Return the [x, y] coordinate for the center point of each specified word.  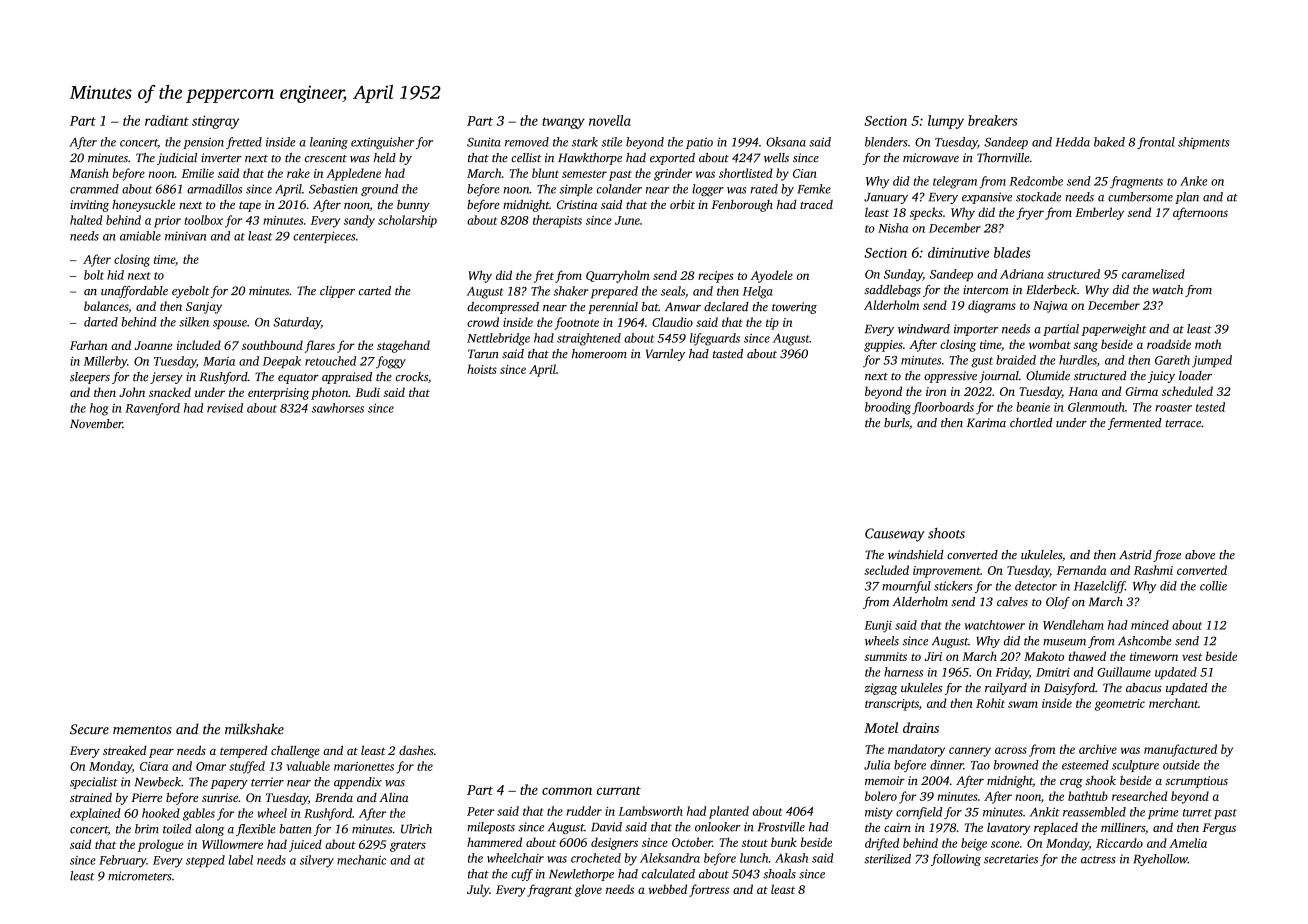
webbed [667, 889]
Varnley [665, 355]
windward [924, 329]
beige [974, 844]
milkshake [254, 729]
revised [225, 408]
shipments [1203, 143]
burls [896, 423]
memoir [885, 780]
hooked [161, 813]
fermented [1135, 424]
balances [106, 306]
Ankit [1045, 812]
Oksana [786, 142]
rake [298, 173]
